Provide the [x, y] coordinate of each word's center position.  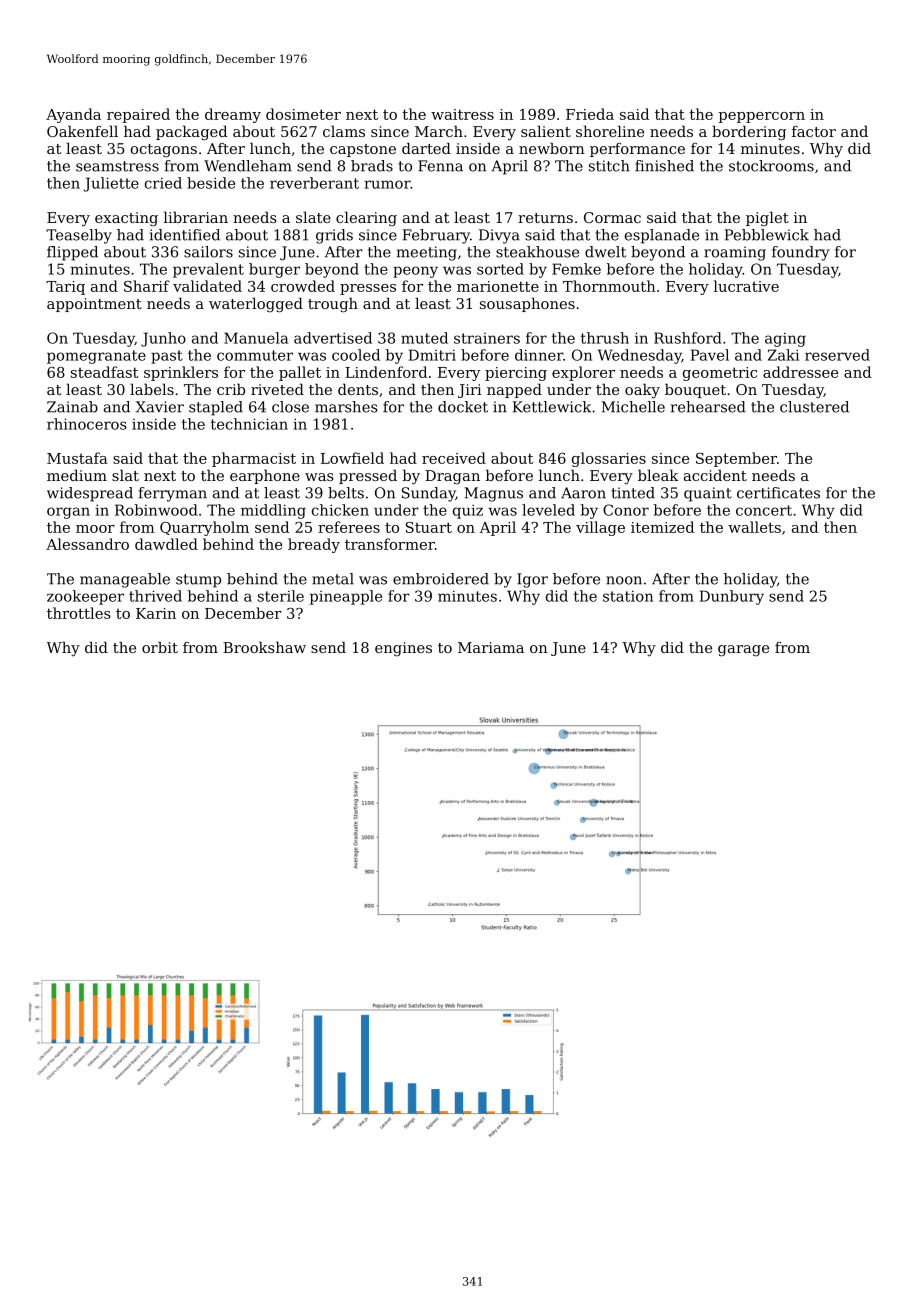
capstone [363, 150]
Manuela [256, 338]
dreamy [233, 115]
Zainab [72, 407]
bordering [749, 133]
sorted [500, 269]
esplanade [662, 236]
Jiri [470, 391]
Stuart [429, 527]
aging [785, 339]
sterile [281, 596]
